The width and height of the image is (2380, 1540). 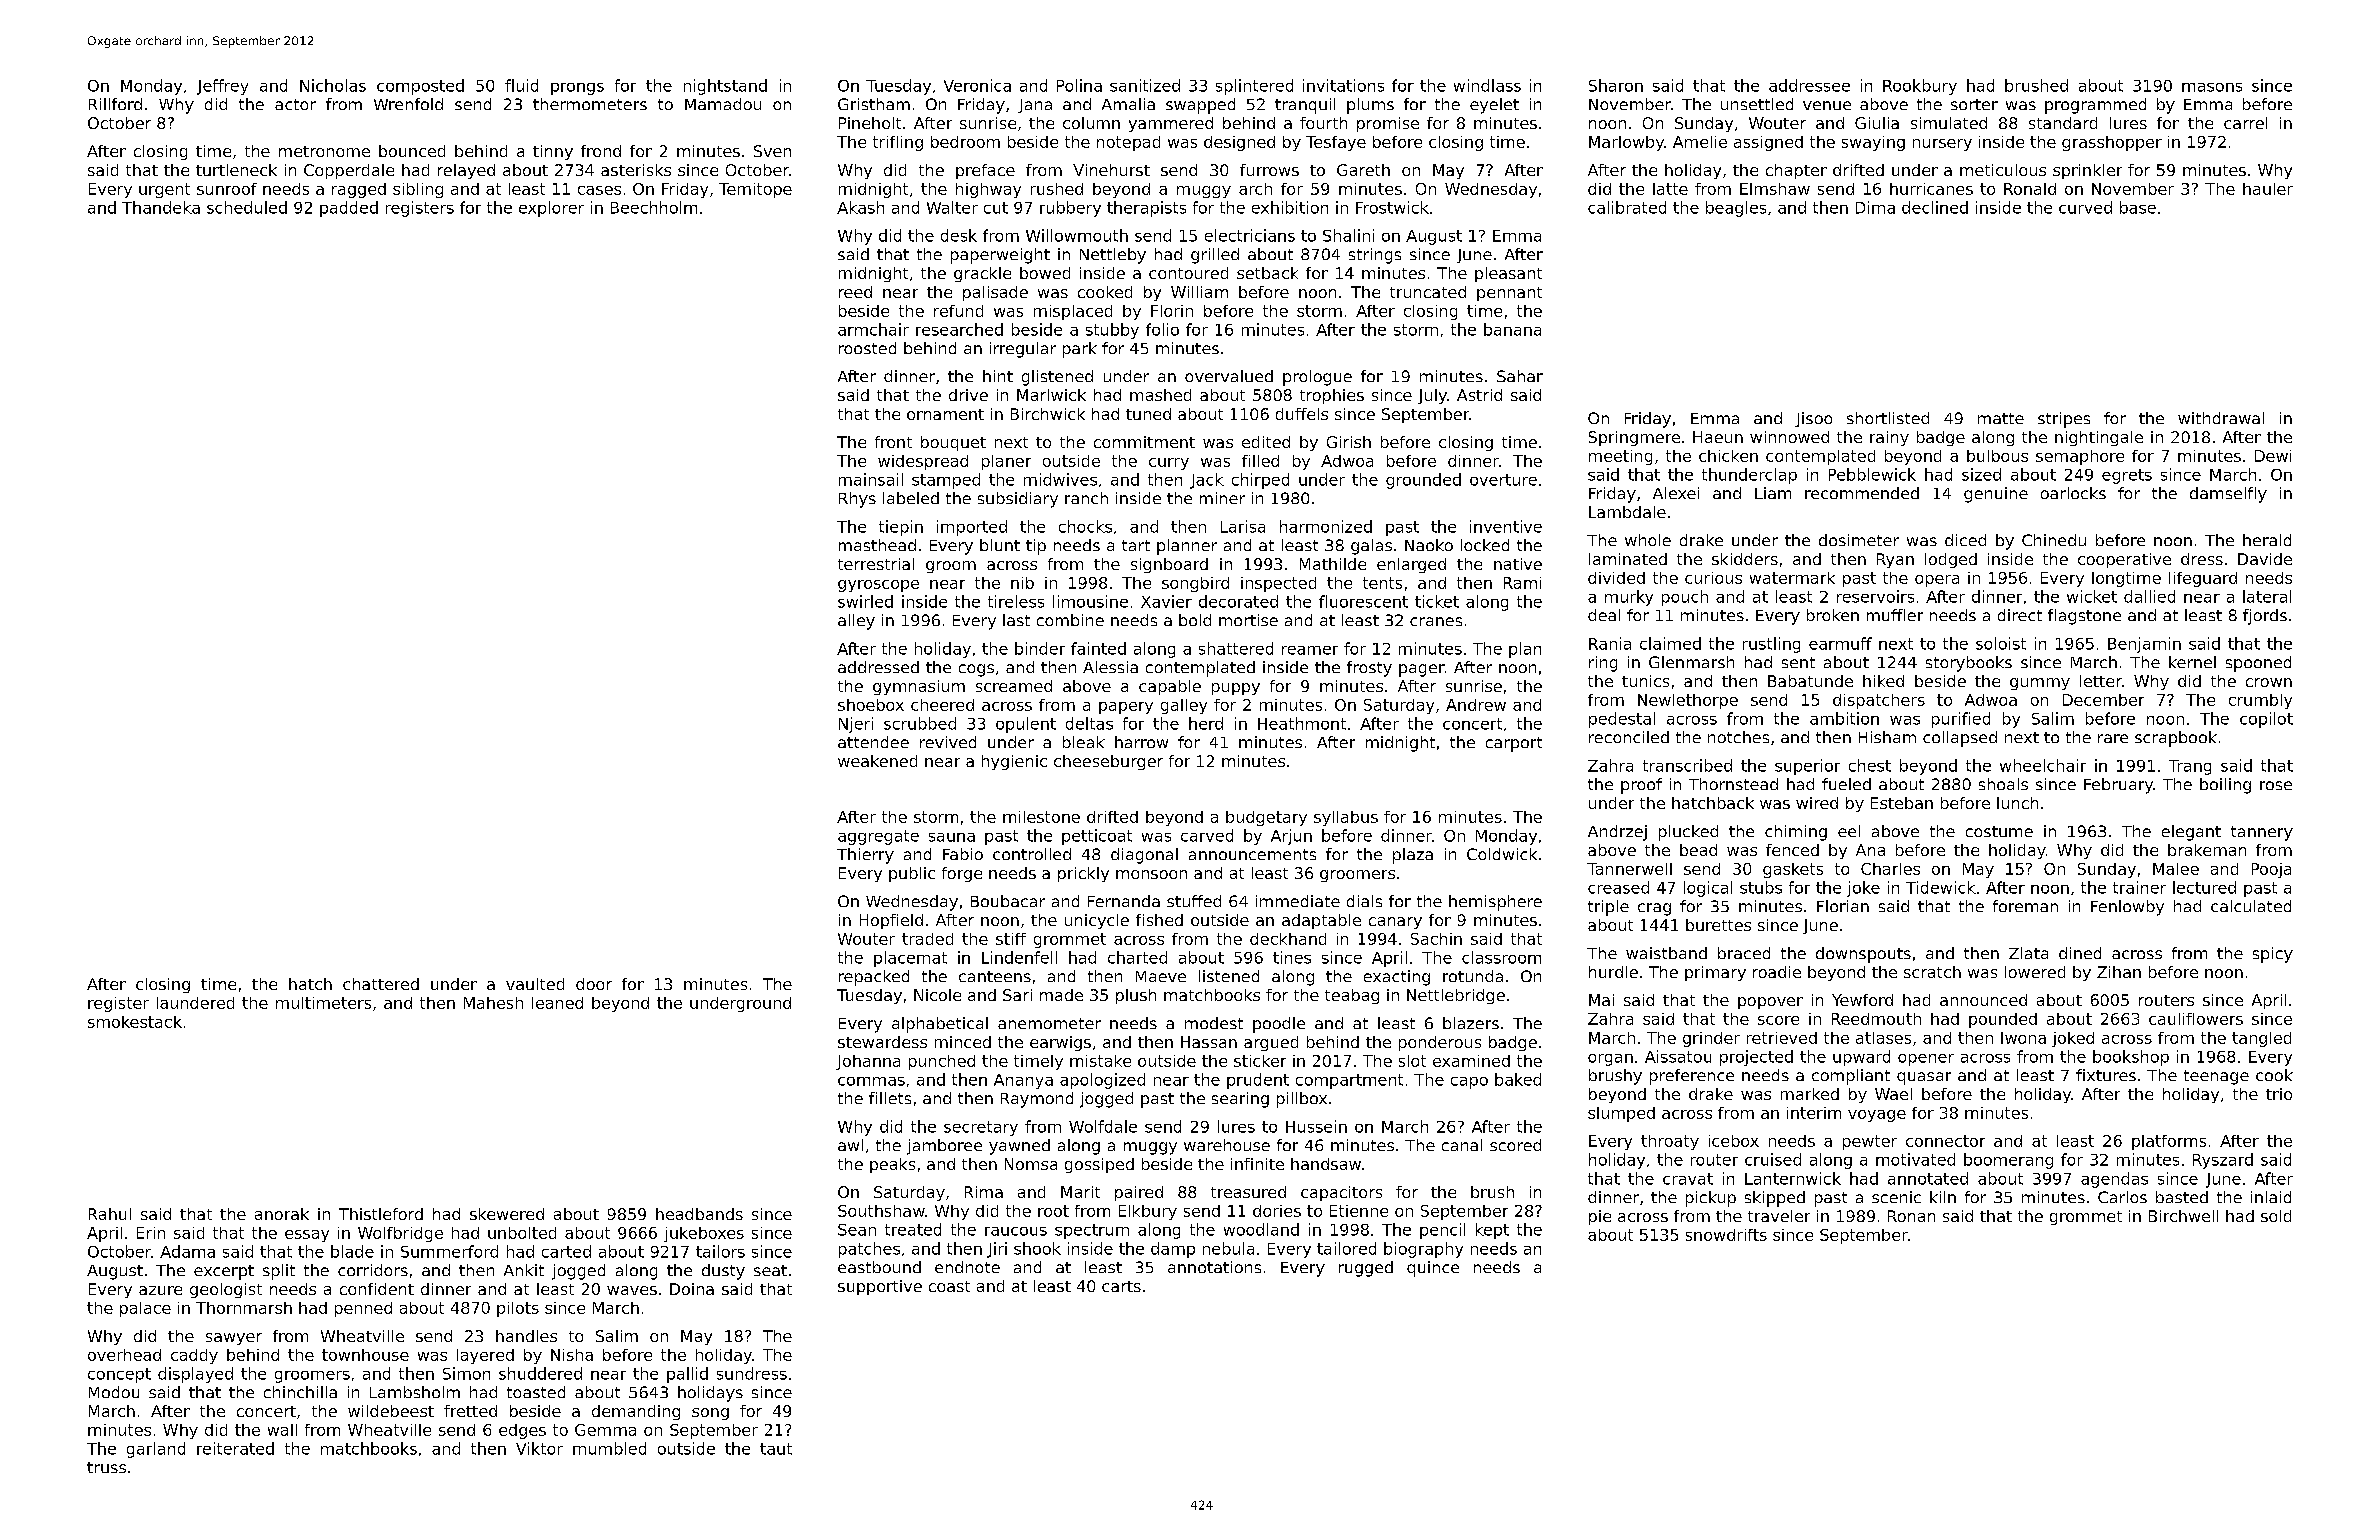 What do you see at coordinates (135, 1022) in the image?
I see `smokestack` at bounding box center [135, 1022].
